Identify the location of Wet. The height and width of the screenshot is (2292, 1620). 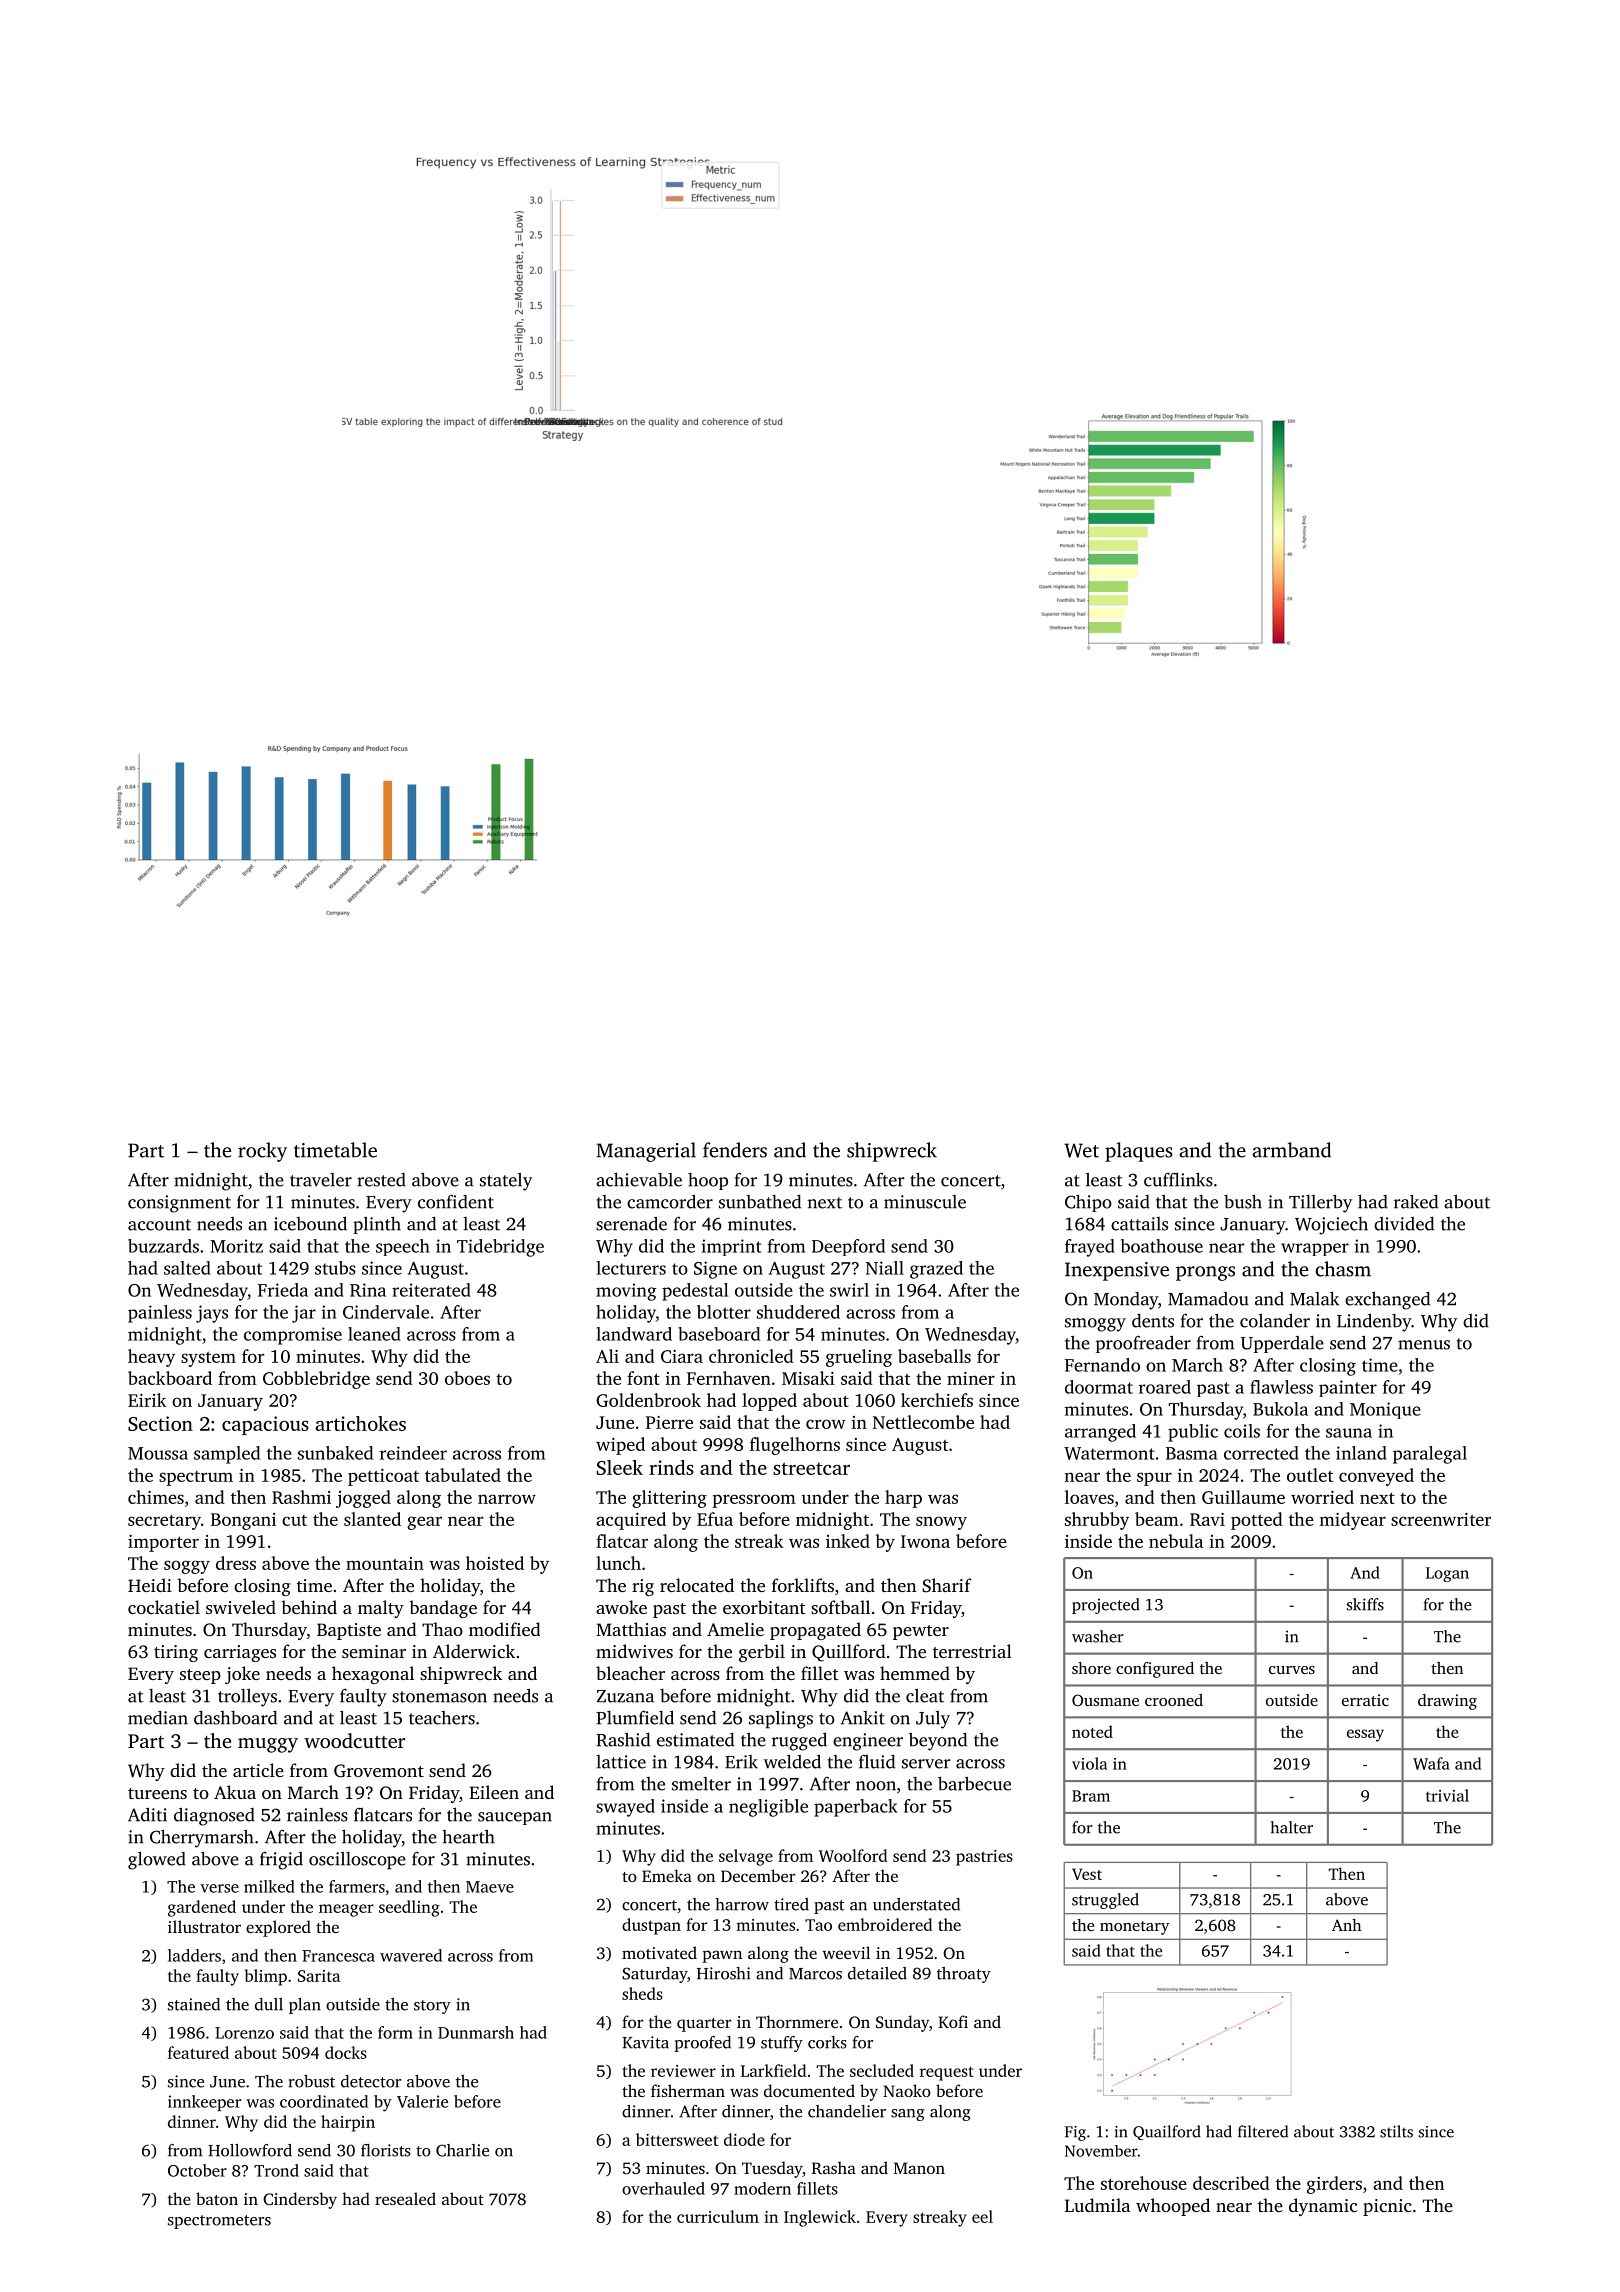
(1081, 1150).
